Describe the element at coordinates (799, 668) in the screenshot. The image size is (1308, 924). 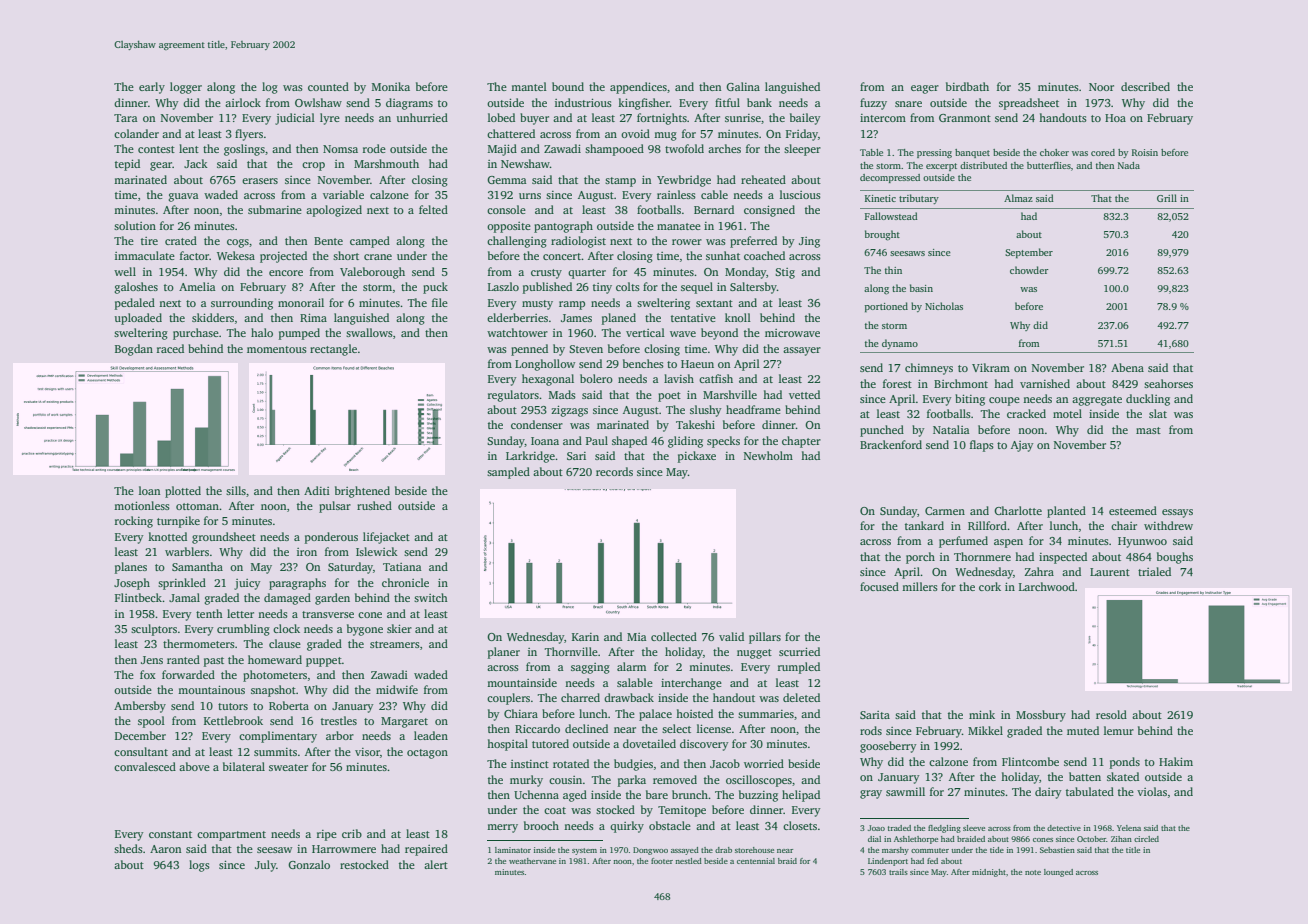
I see `rumpled` at that location.
